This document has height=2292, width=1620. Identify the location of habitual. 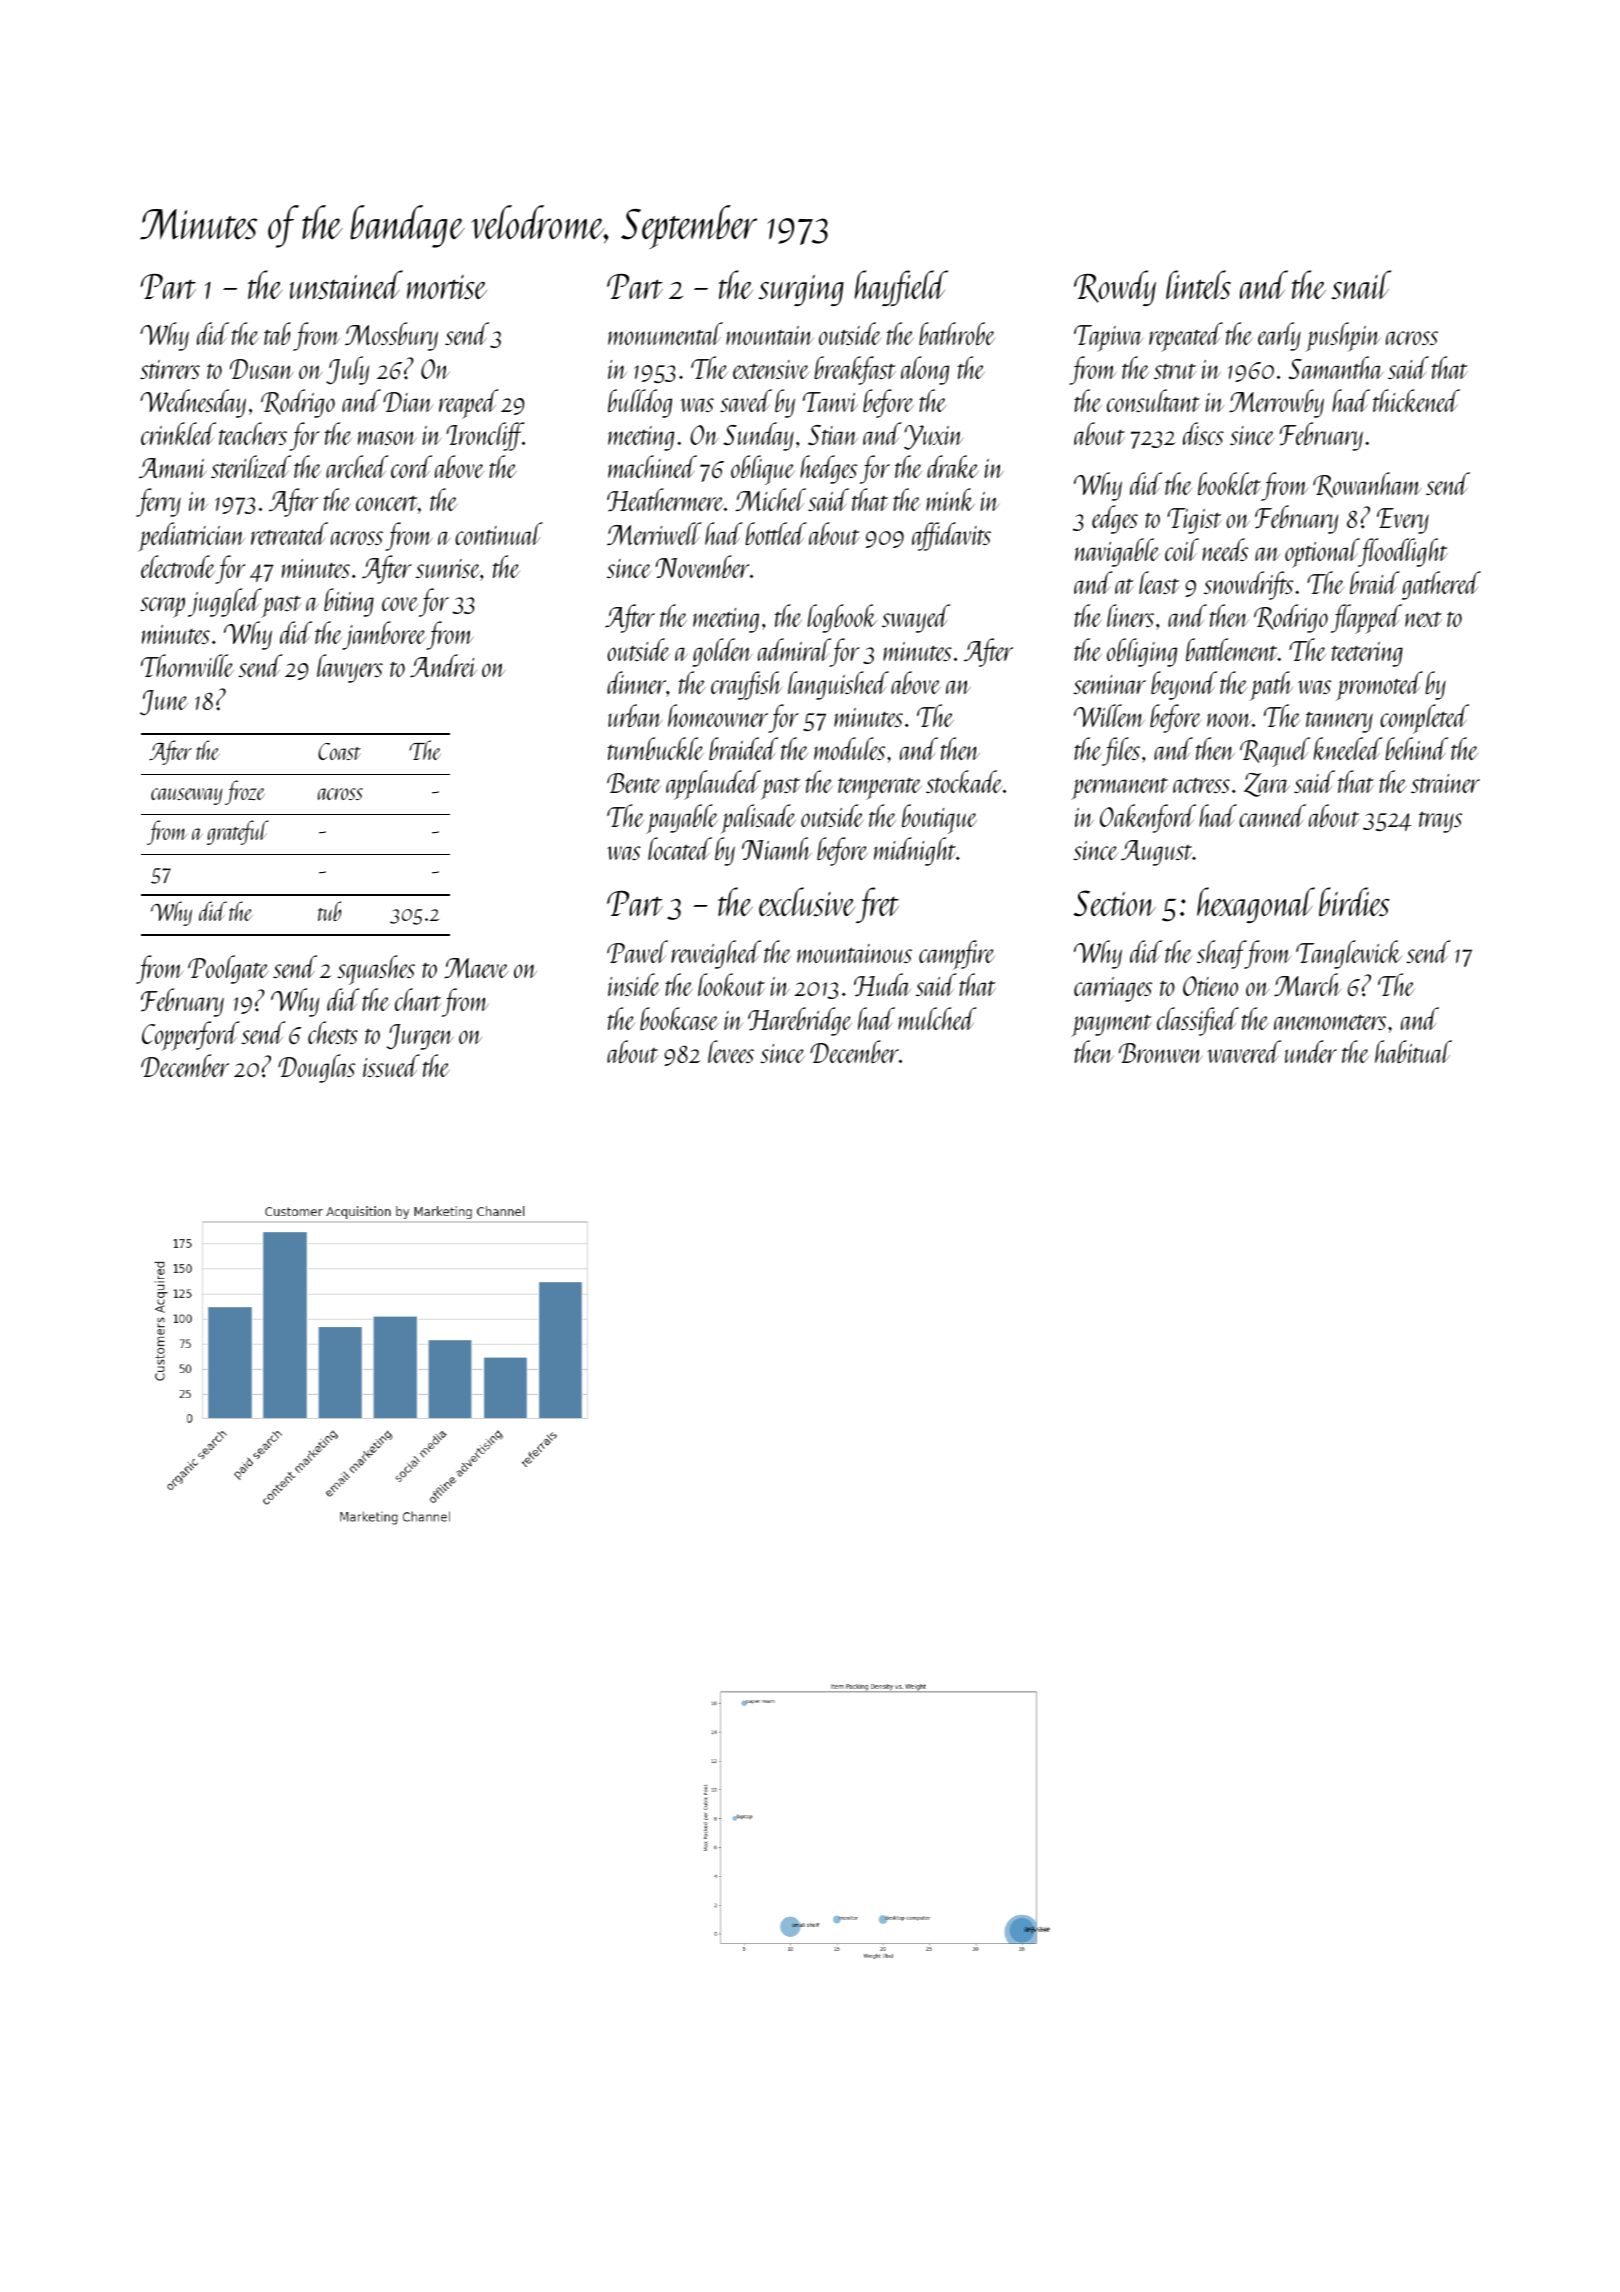
(1413, 1051).
